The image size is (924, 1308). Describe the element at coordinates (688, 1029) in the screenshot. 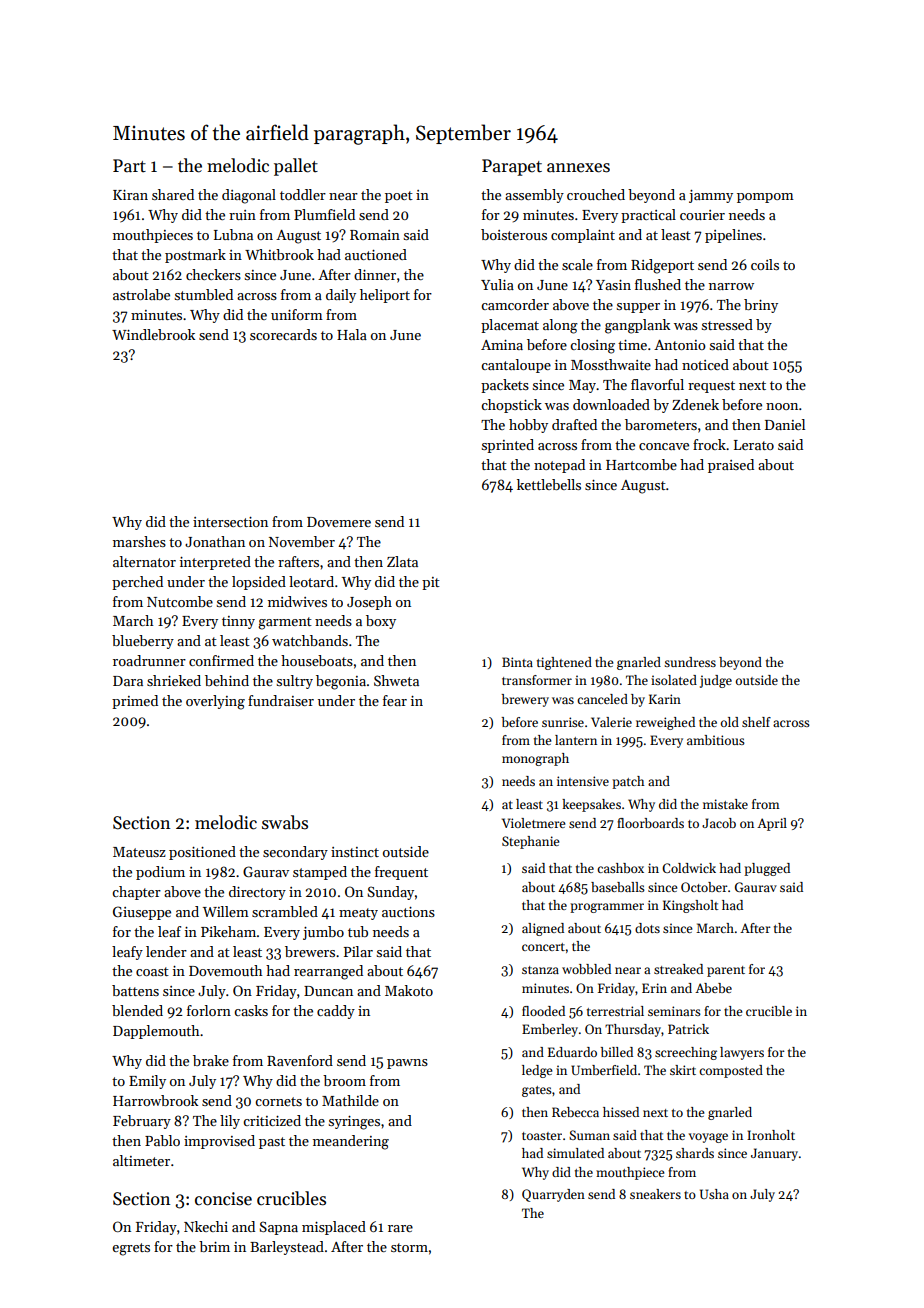

I see `Patrick` at that location.
